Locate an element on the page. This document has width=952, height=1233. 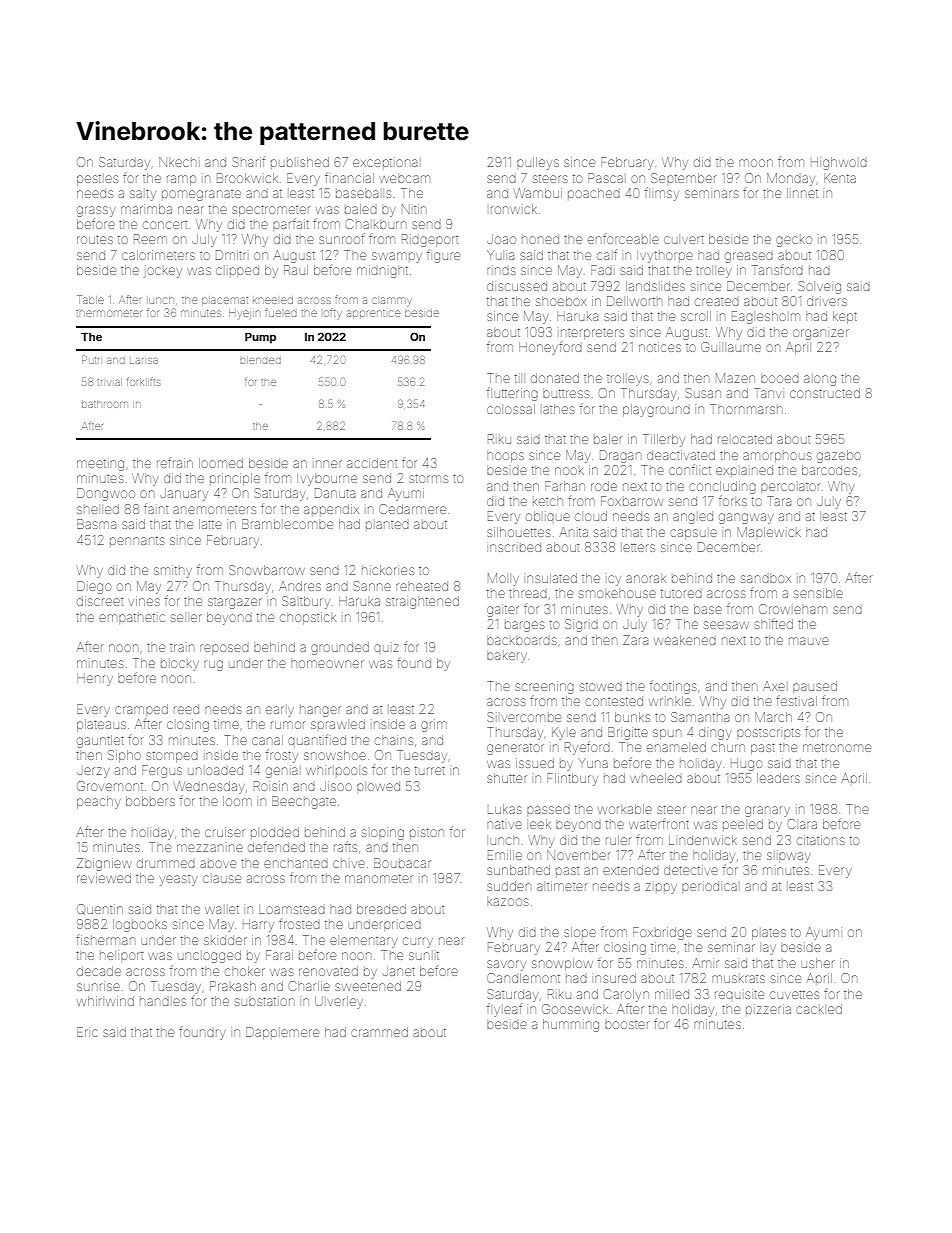
kept is located at coordinates (845, 317).
